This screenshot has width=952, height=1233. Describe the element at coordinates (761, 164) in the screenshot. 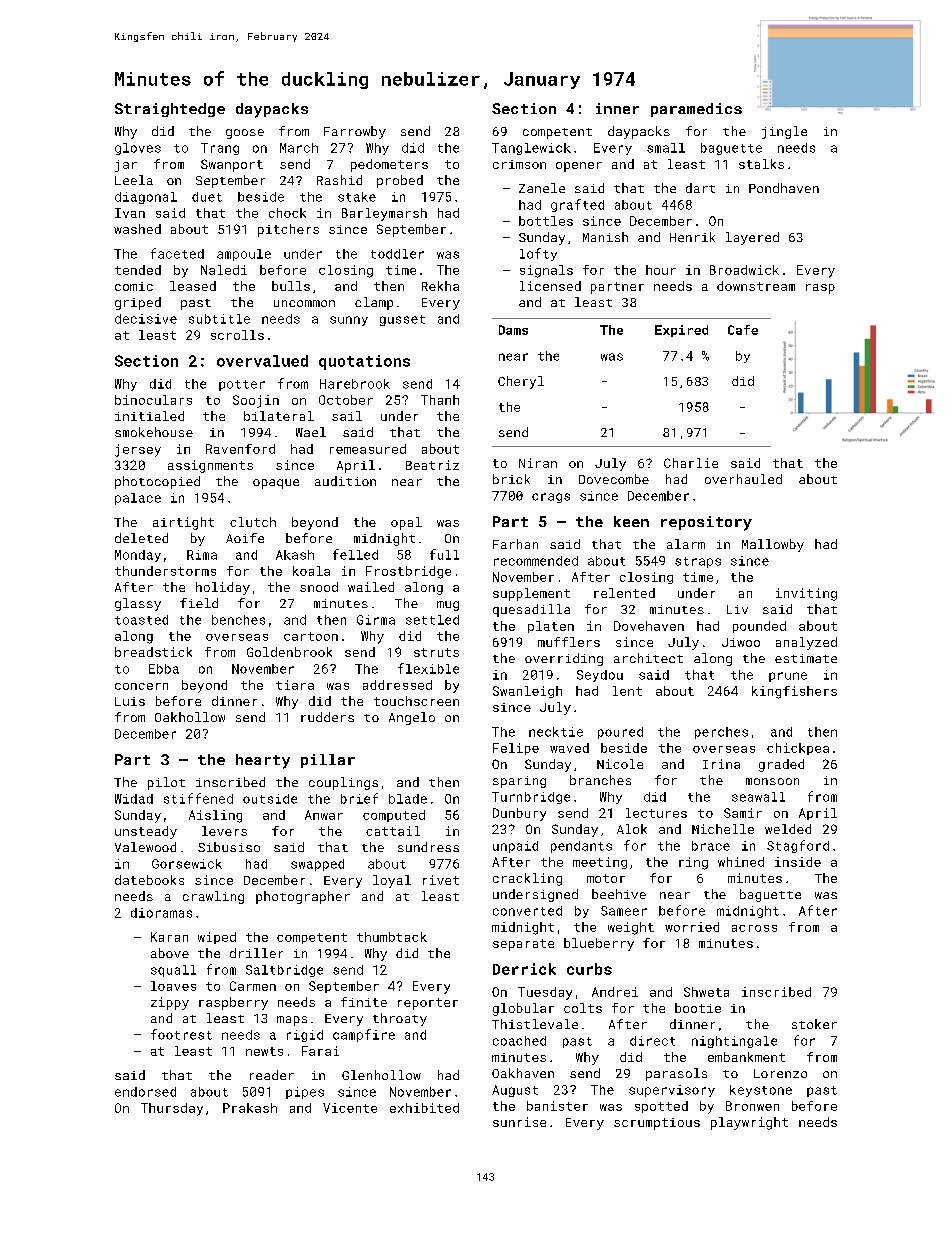

I see `stalks` at that location.
